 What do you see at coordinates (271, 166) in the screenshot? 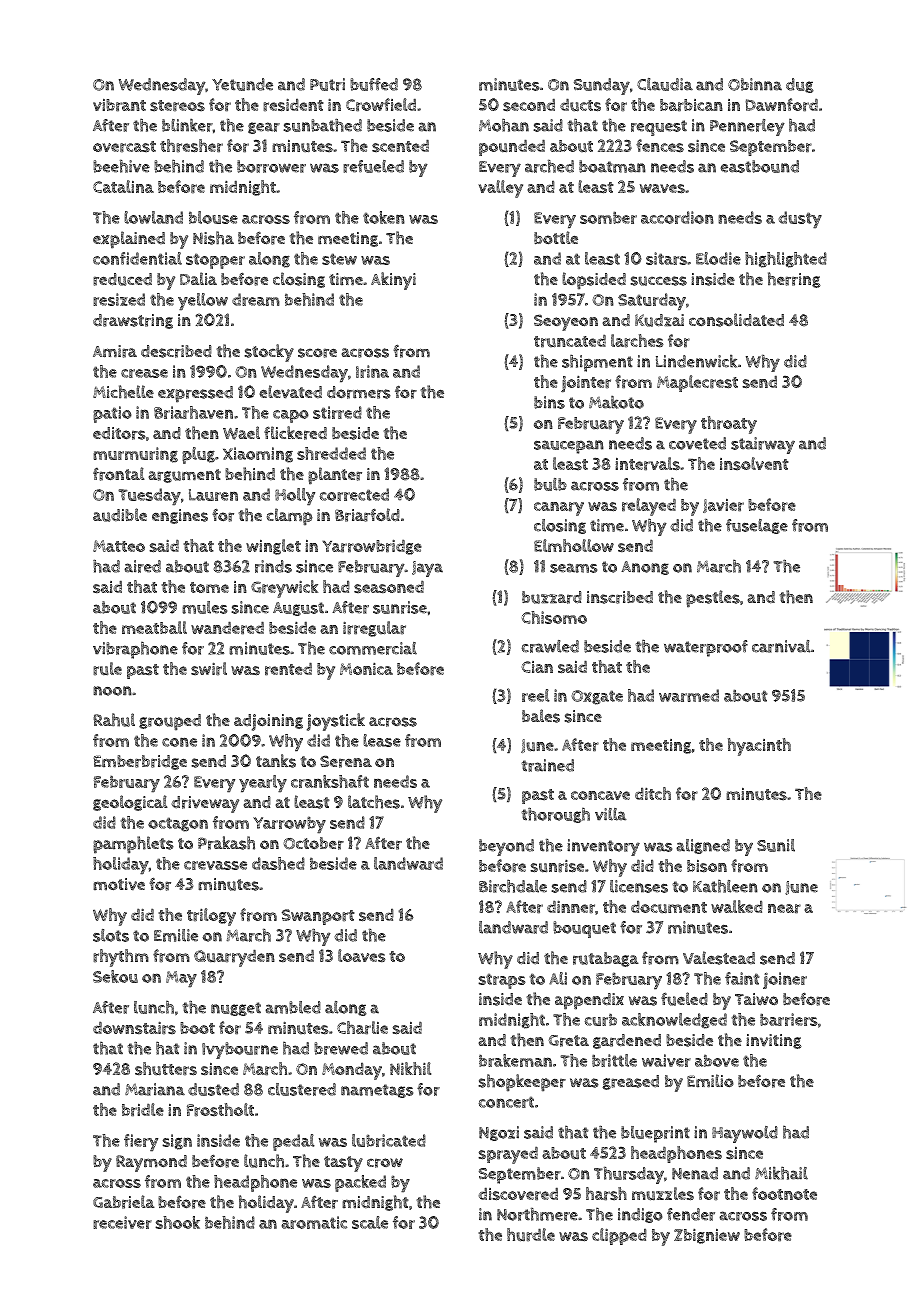
I see `borrower` at bounding box center [271, 166].
